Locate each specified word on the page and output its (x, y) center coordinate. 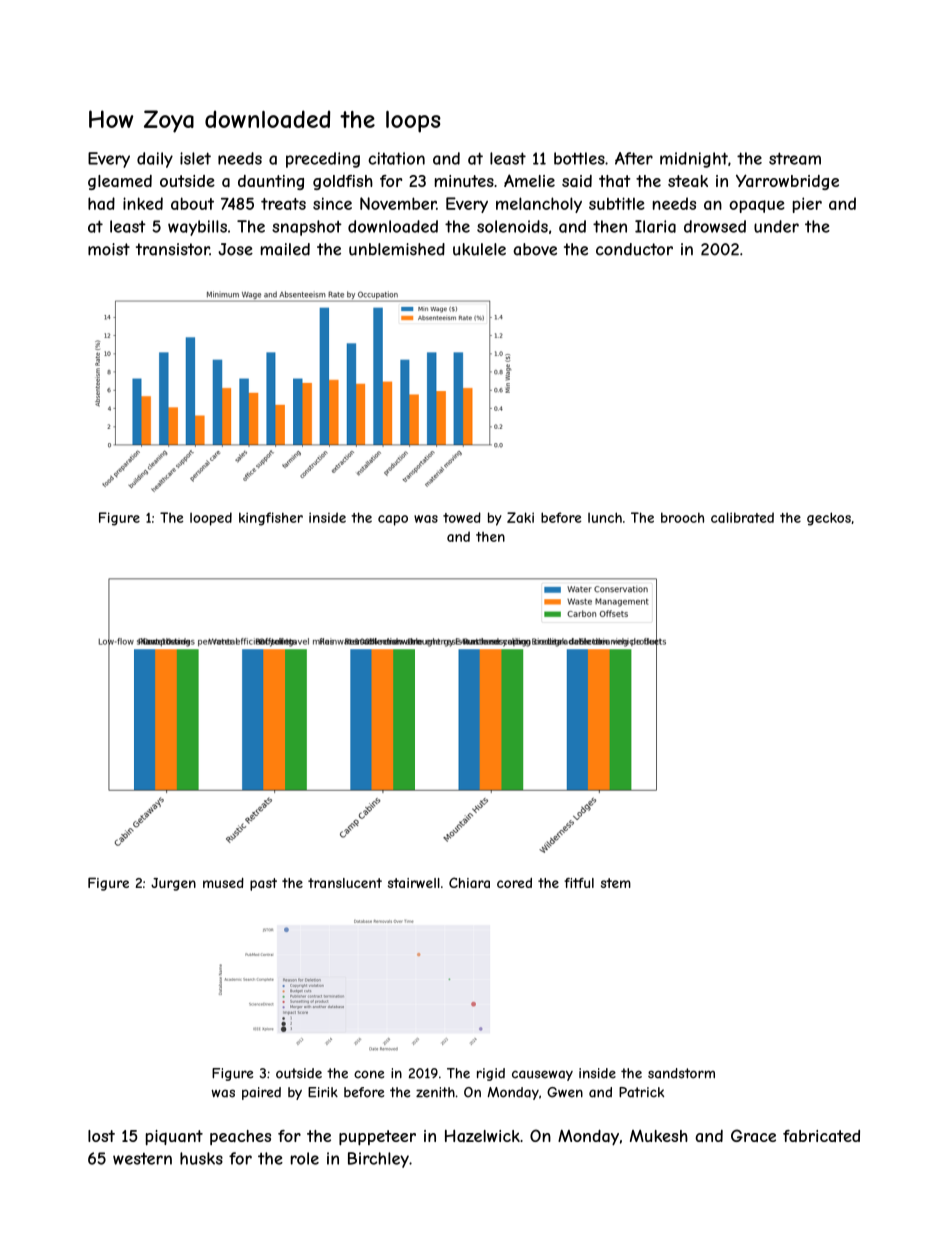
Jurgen (173, 884)
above (535, 249)
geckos (829, 519)
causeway (542, 1075)
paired (261, 1093)
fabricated (821, 1136)
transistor (173, 249)
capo (393, 520)
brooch (682, 517)
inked (143, 203)
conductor (634, 249)
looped (211, 519)
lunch (605, 517)
